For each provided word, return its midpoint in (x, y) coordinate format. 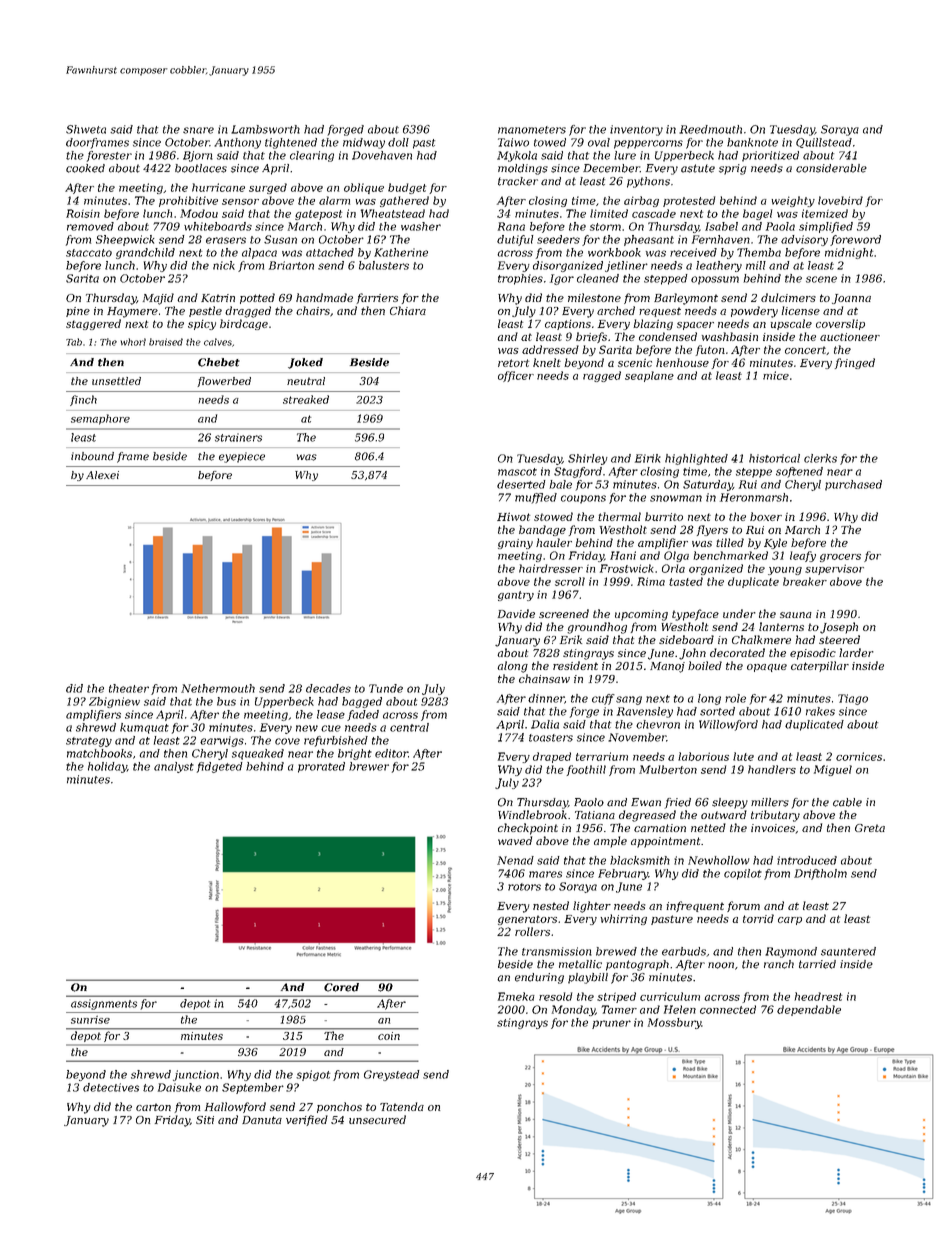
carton (153, 1107)
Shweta (86, 129)
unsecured (377, 1119)
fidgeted (220, 767)
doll (398, 142)
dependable (809, 1010)
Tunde (386, 688)
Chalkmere (761, 639)
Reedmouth (710, 129)
